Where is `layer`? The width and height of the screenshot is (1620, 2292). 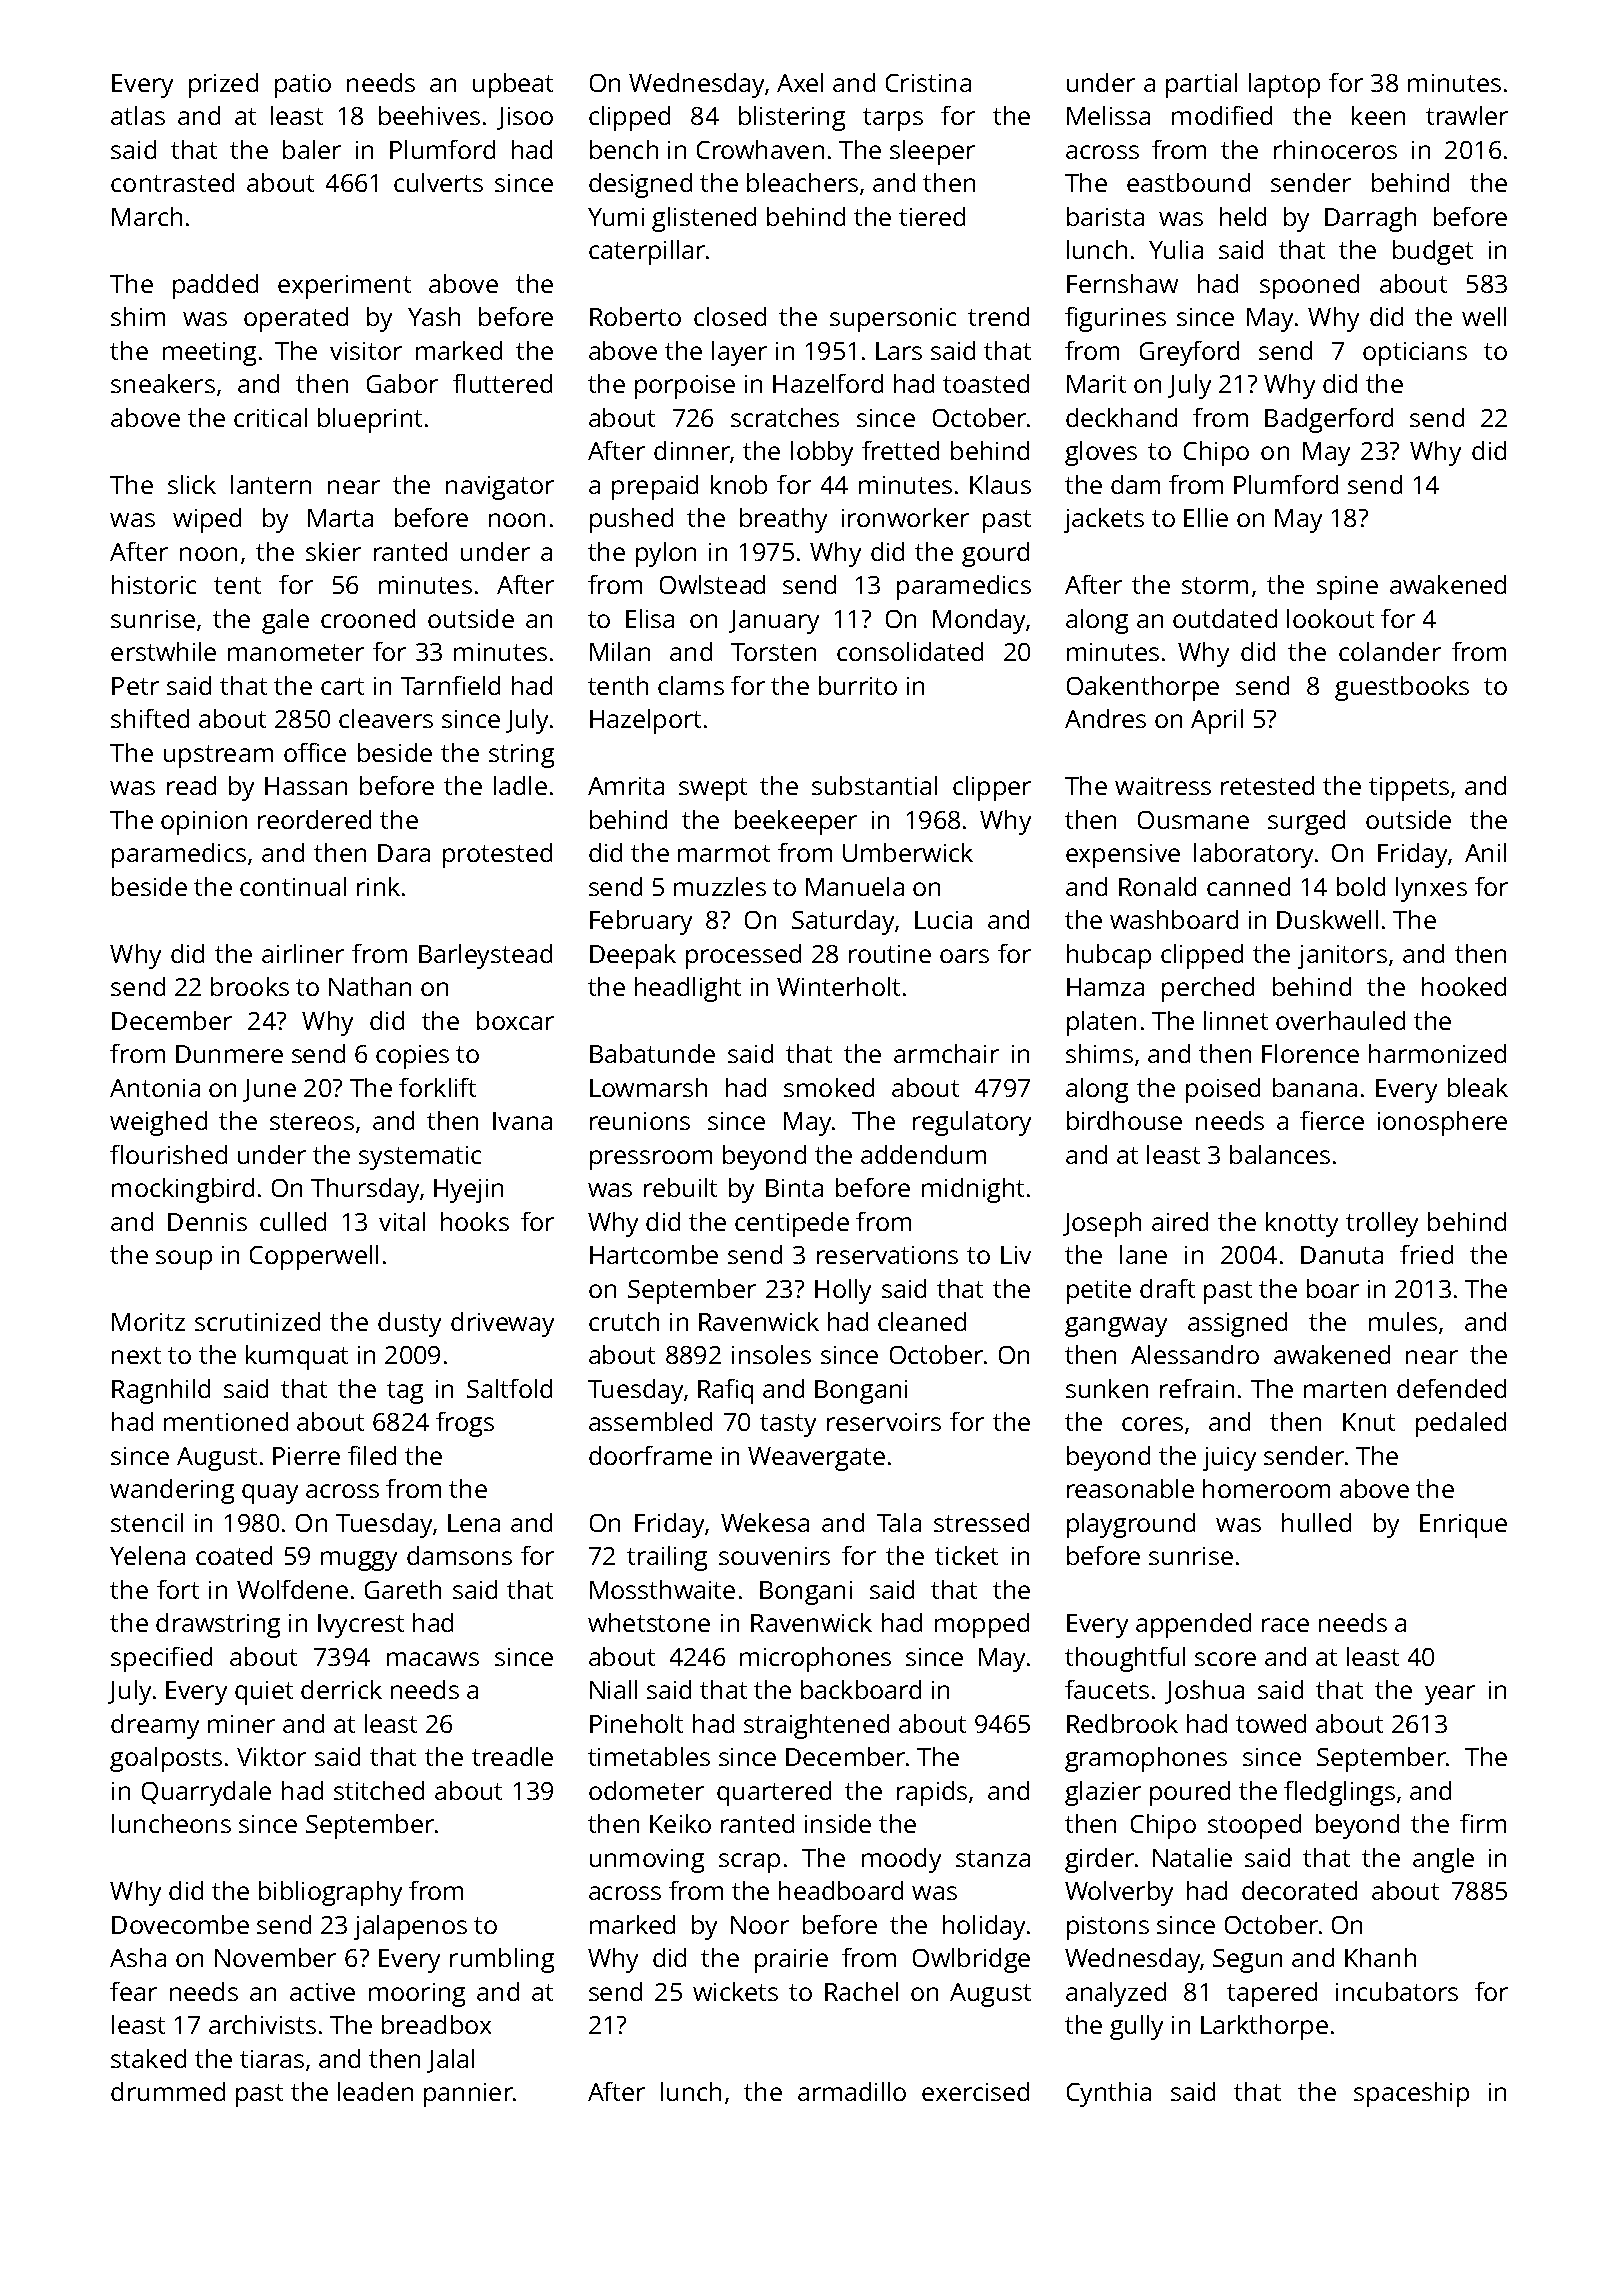
layer is located at coordinates (739, 353).
